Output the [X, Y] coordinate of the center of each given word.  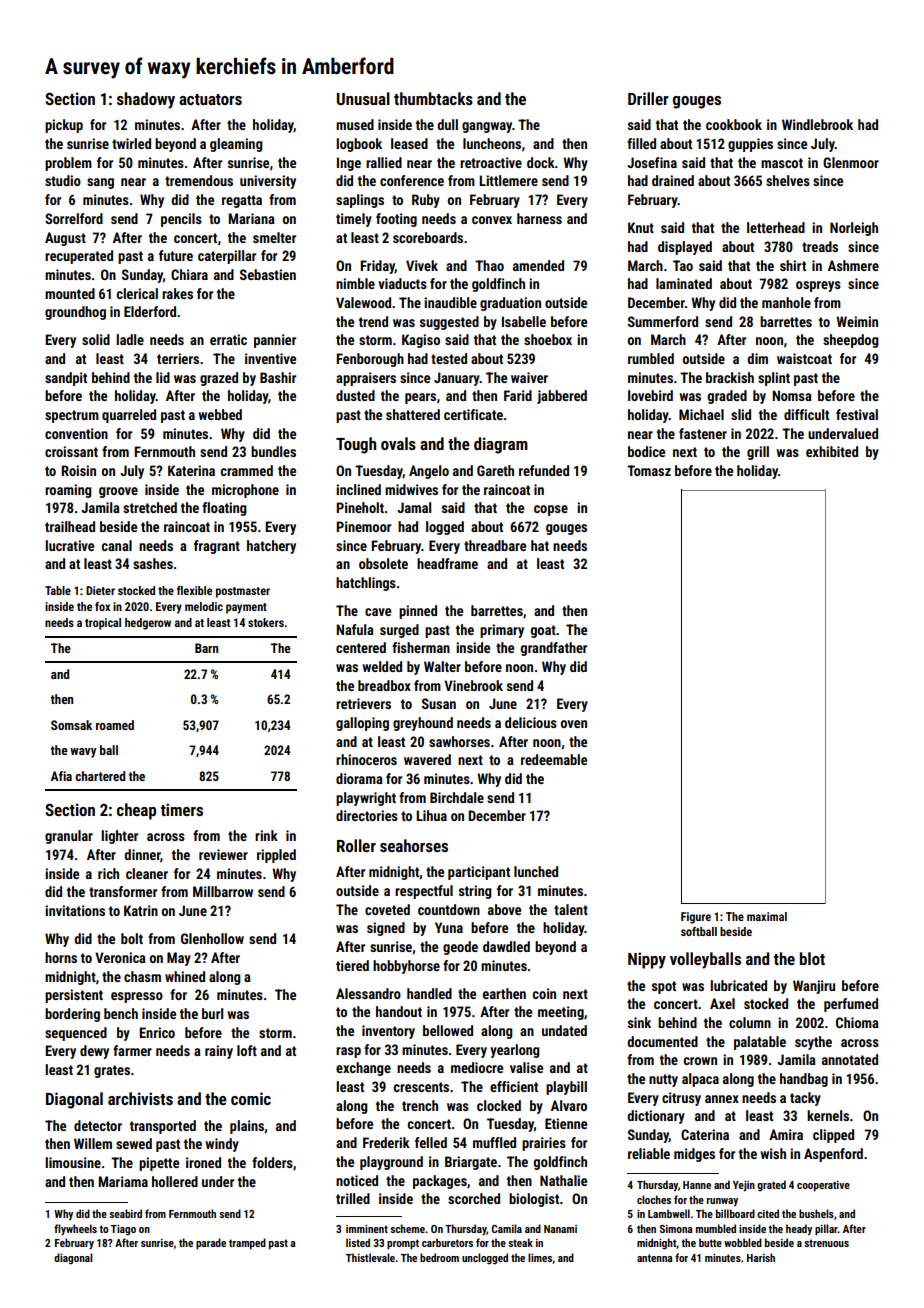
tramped [247, 1244]
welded [382, 666]
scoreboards [428, 237]
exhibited [832, 451]
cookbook [734, 124]
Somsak [71, 725]
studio [63, 180]
